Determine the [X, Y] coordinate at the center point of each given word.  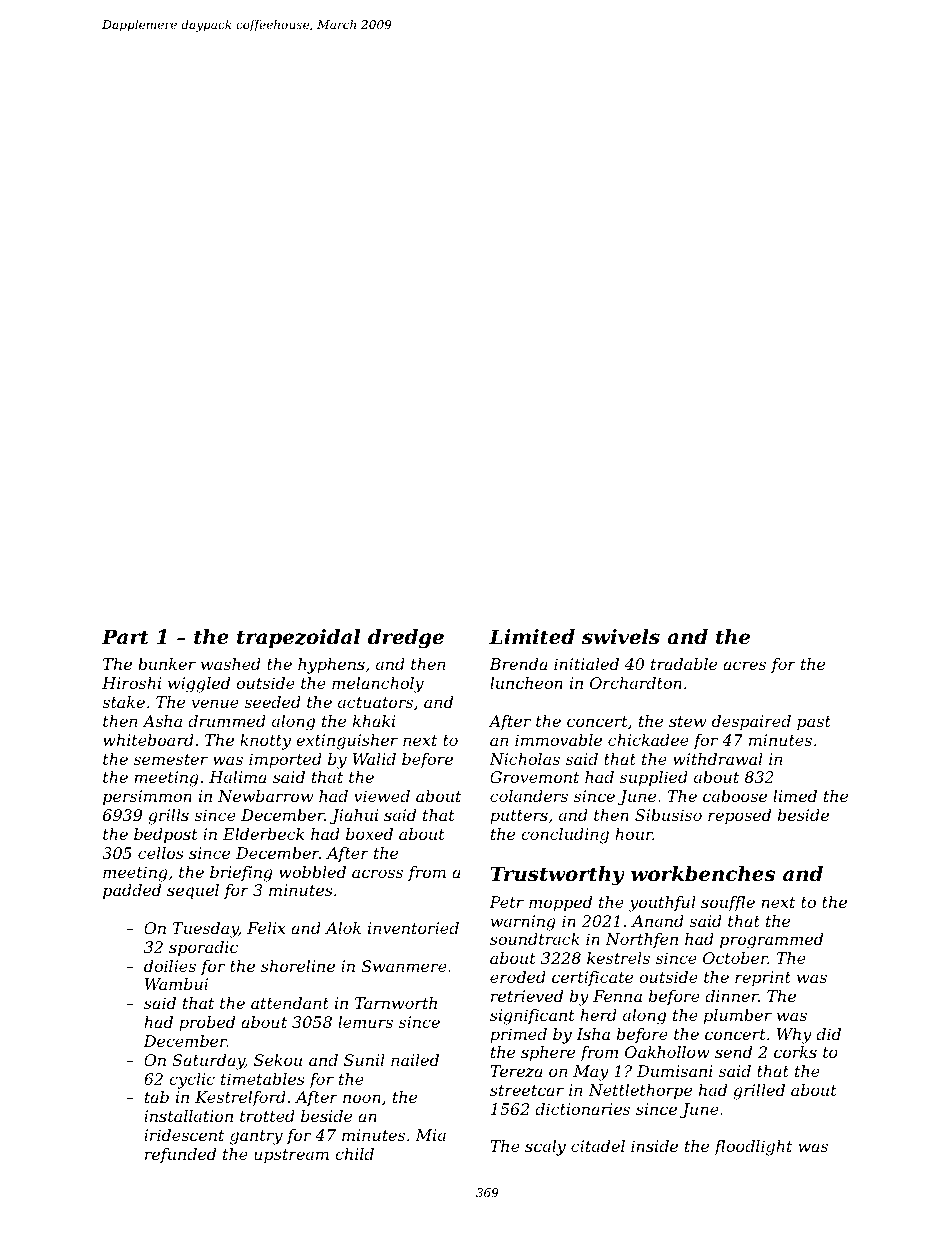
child [354, 1154]
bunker [167, 664]
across [377, 873]
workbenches [703, 874]
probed [207, 1024]
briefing [241, 874]
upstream [291, 1156]
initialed [586, 664]
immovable [558, 740]
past [814, 723]
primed [518, 1036]
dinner [731, 996]
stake [123, 702]
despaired [751, 722]
